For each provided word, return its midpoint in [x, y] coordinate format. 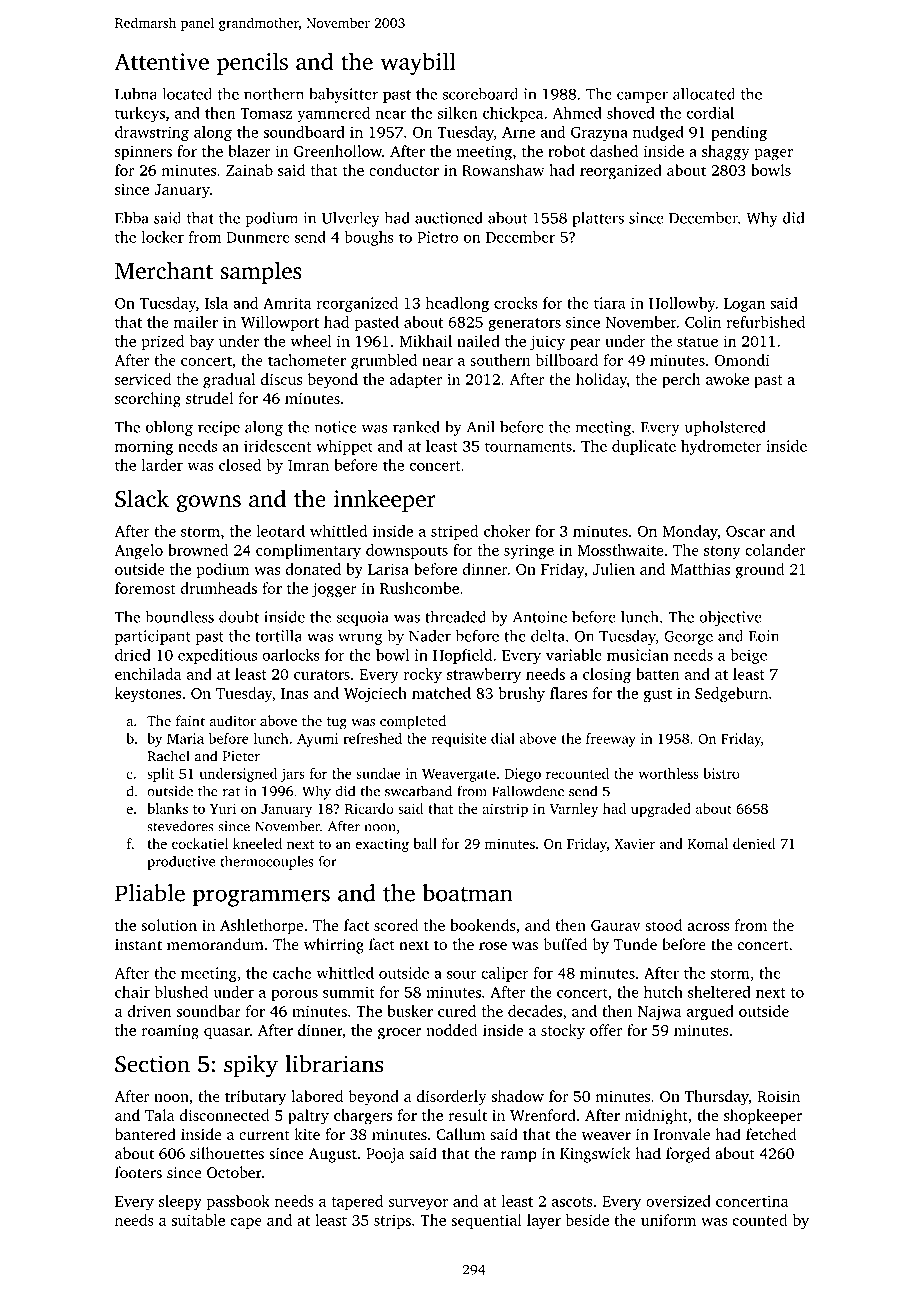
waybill [418, 63]
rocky [423, 675]
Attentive [161, 61]
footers [138, 1172]
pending [739, 133]
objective [730, 618]
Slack [142, 498]
